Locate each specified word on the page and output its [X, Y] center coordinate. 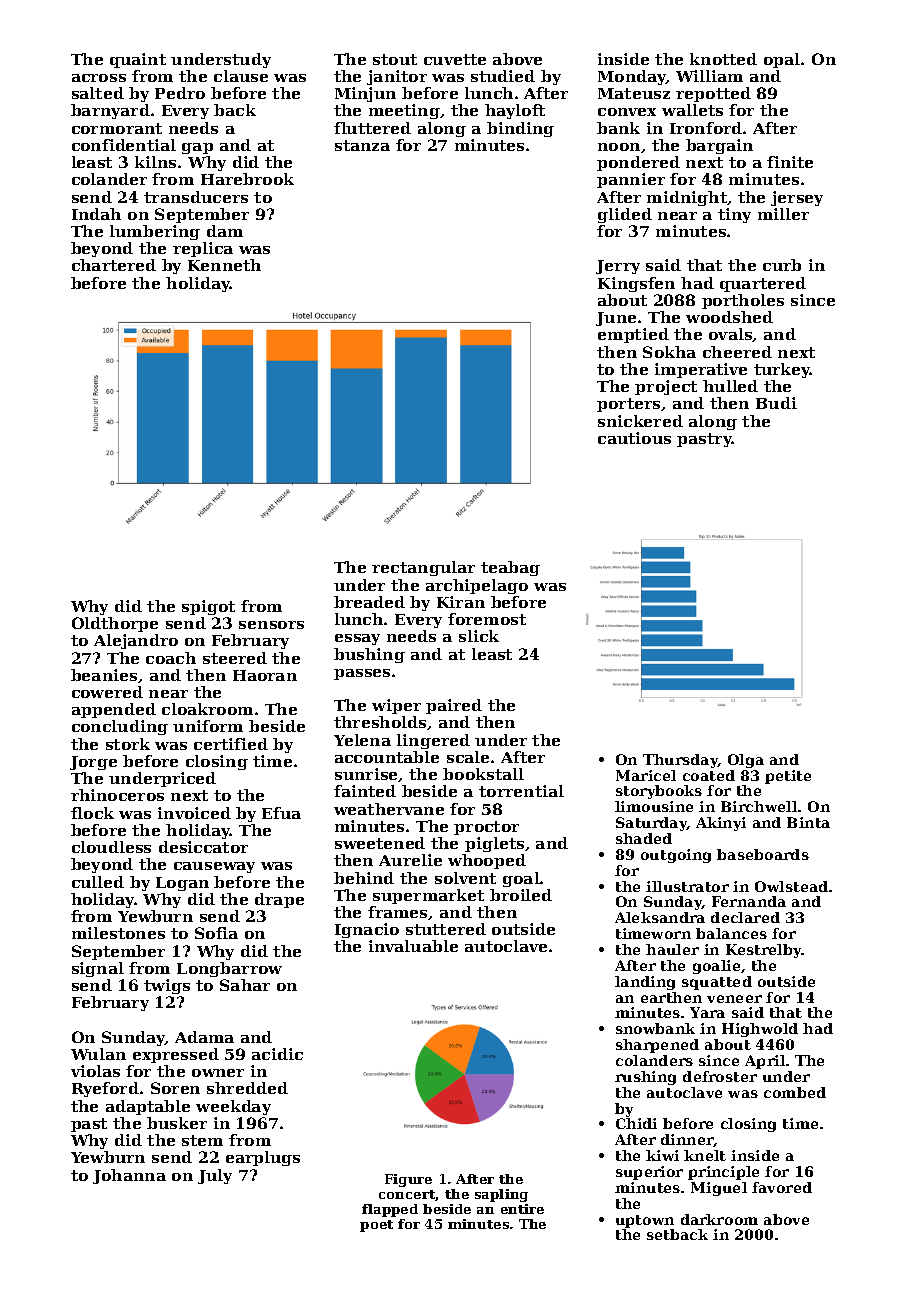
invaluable [413, 946]
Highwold [760, 1030]
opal [782, 60]
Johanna [129, 1176]
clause [241, 76]
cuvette [455, 59]
